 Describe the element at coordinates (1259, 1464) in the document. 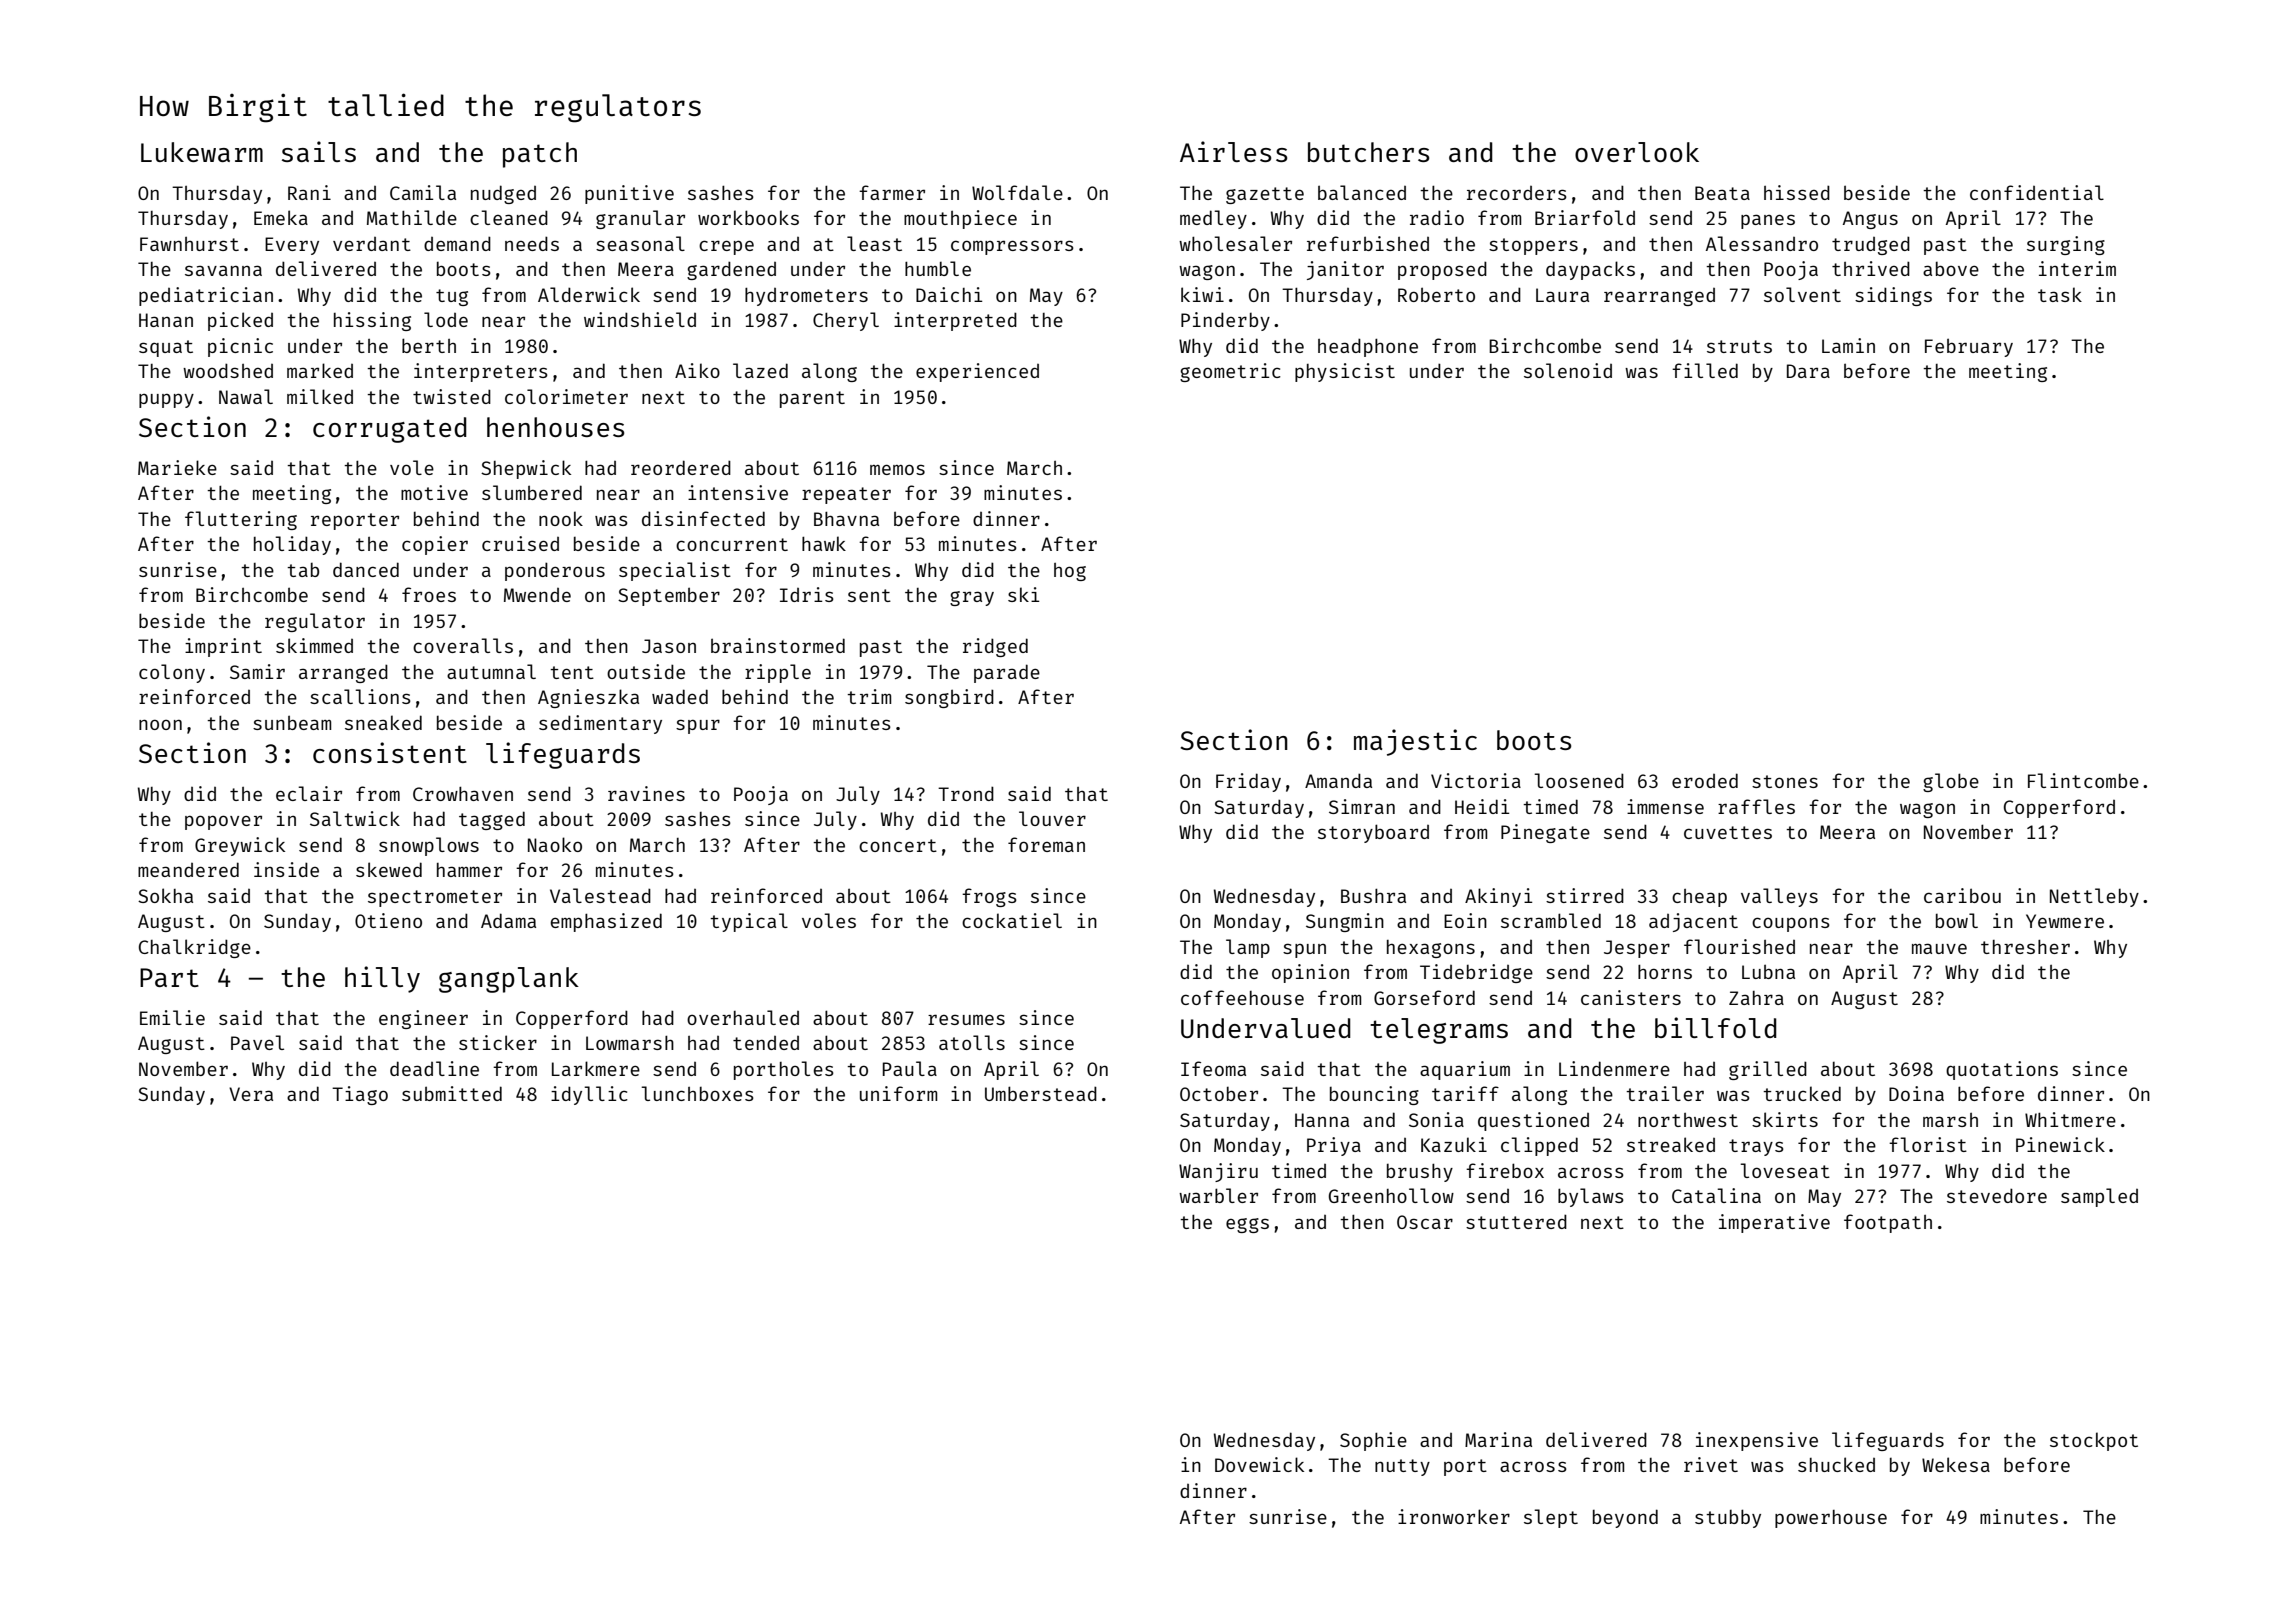

I see `Dovewick` at that location.
